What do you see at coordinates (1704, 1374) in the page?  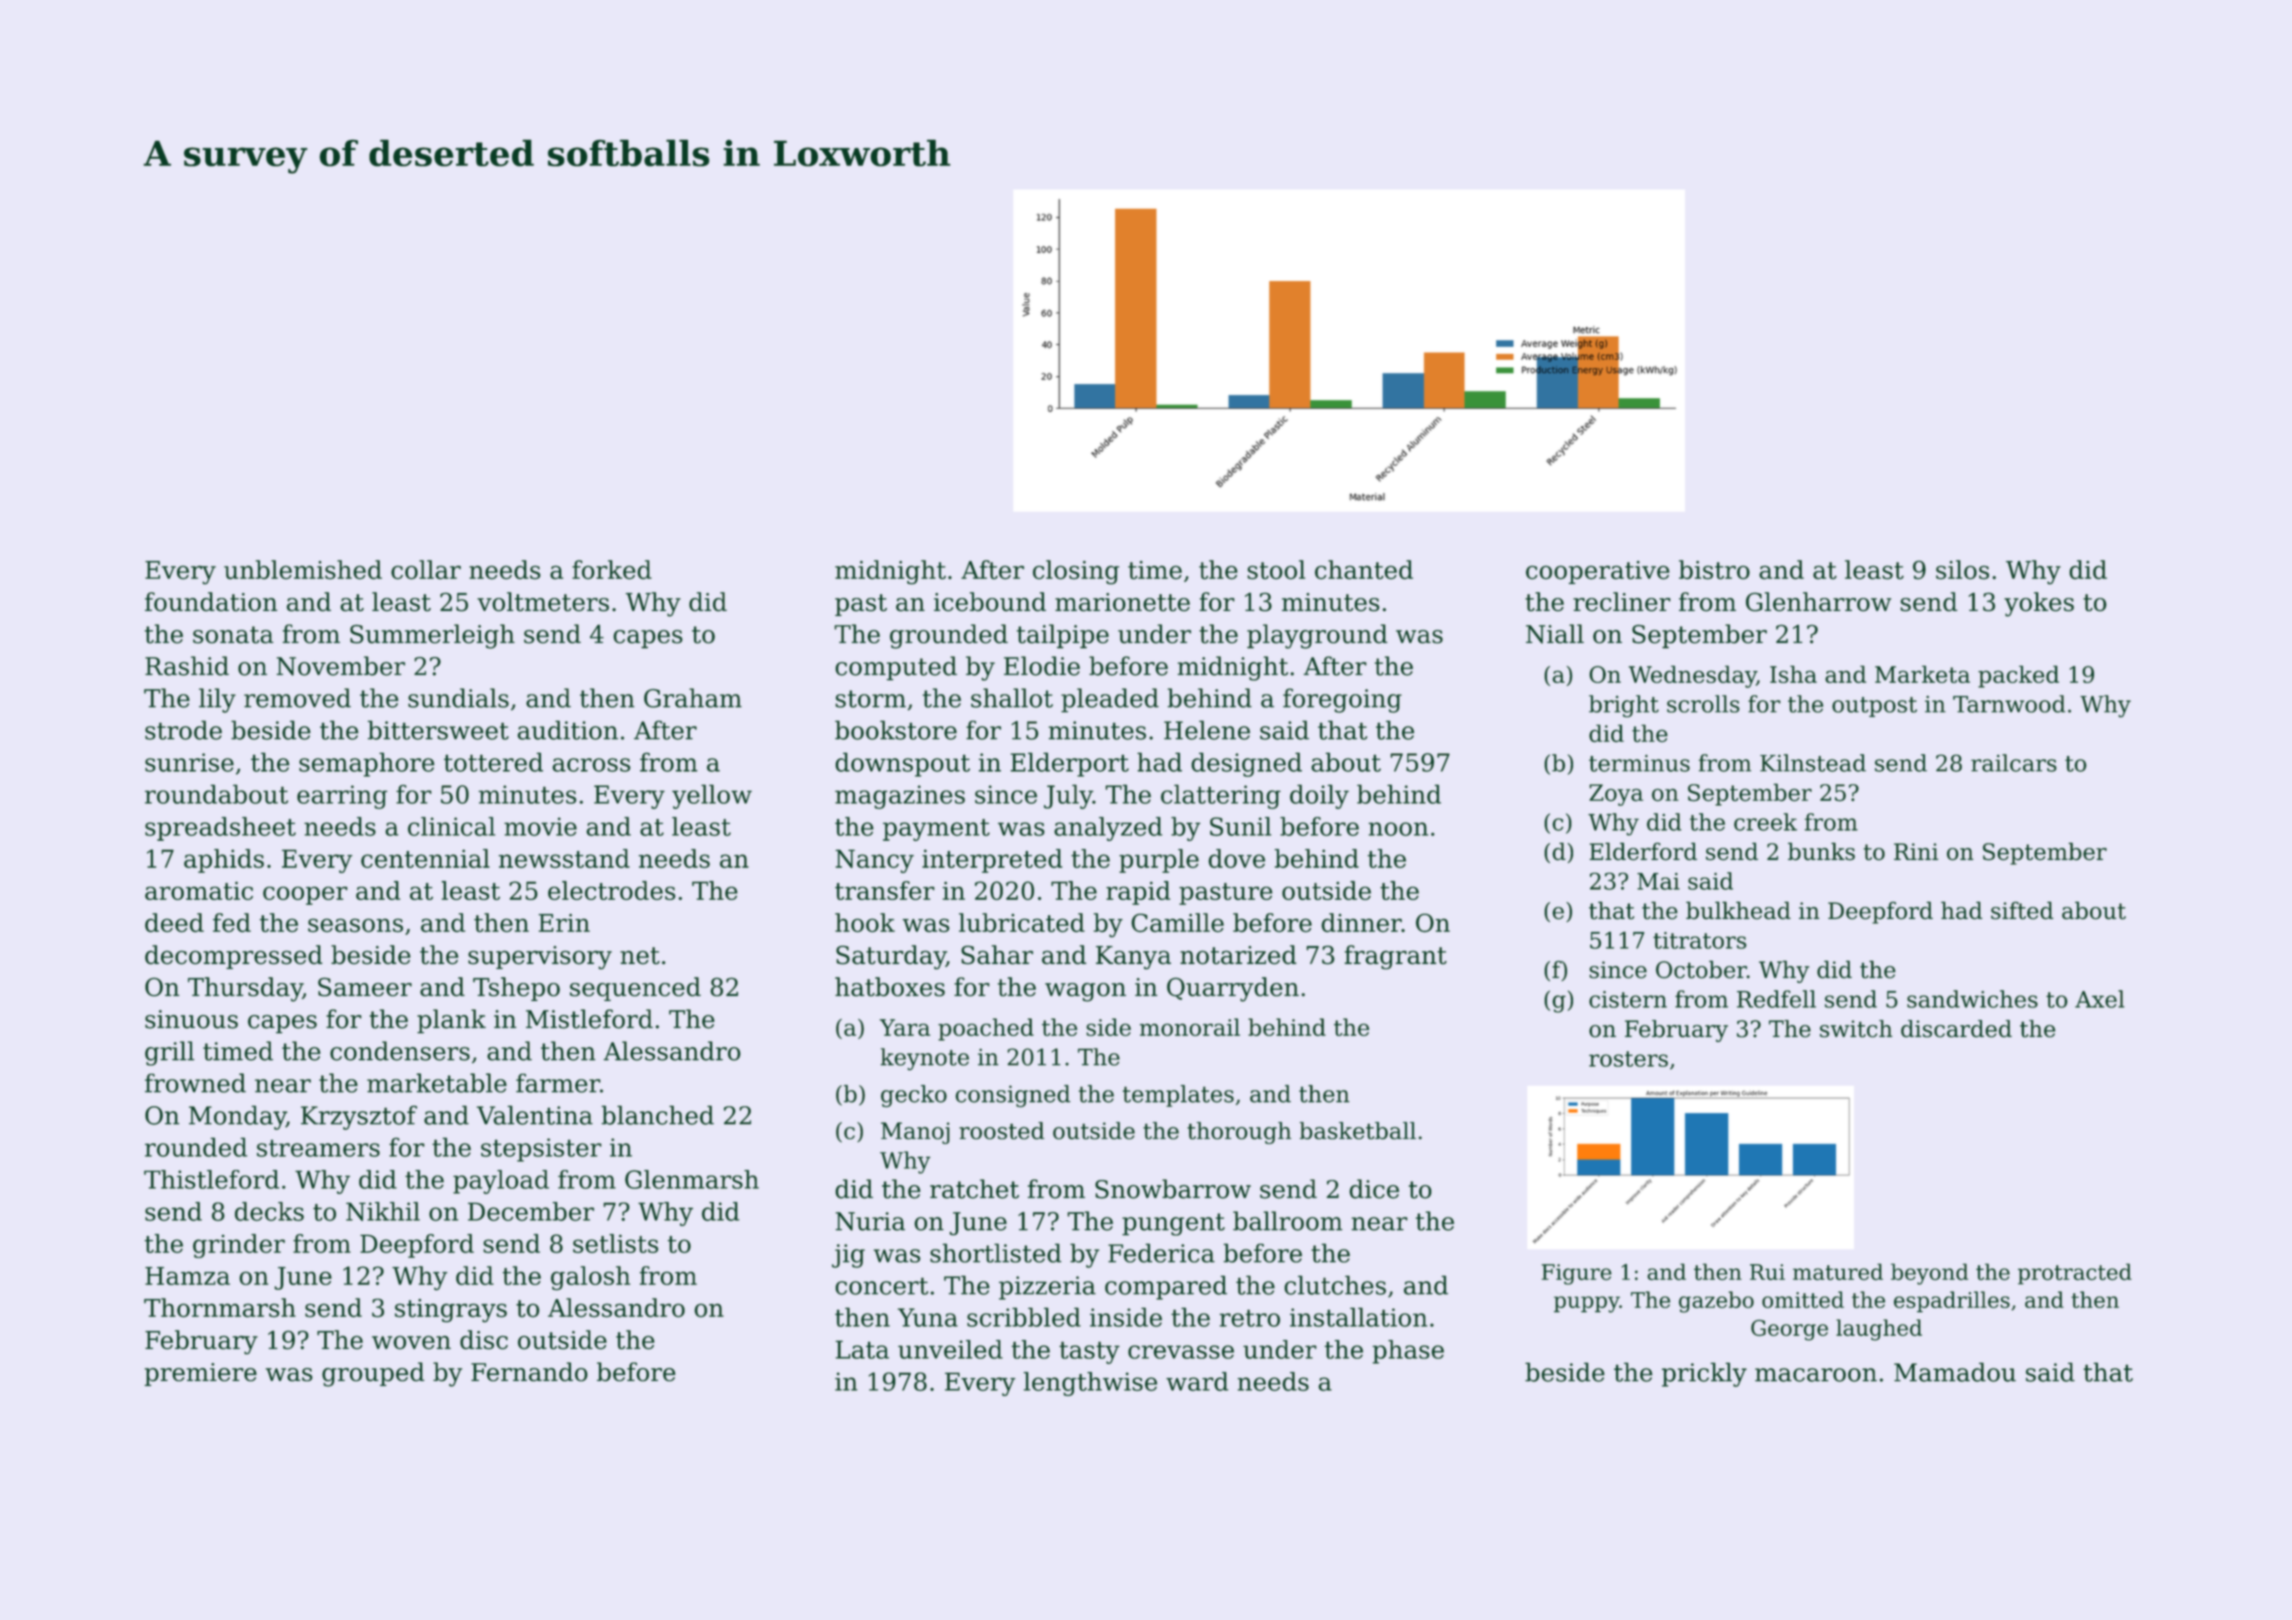 I see `prickly` at bounding box center [1704, 1374].
